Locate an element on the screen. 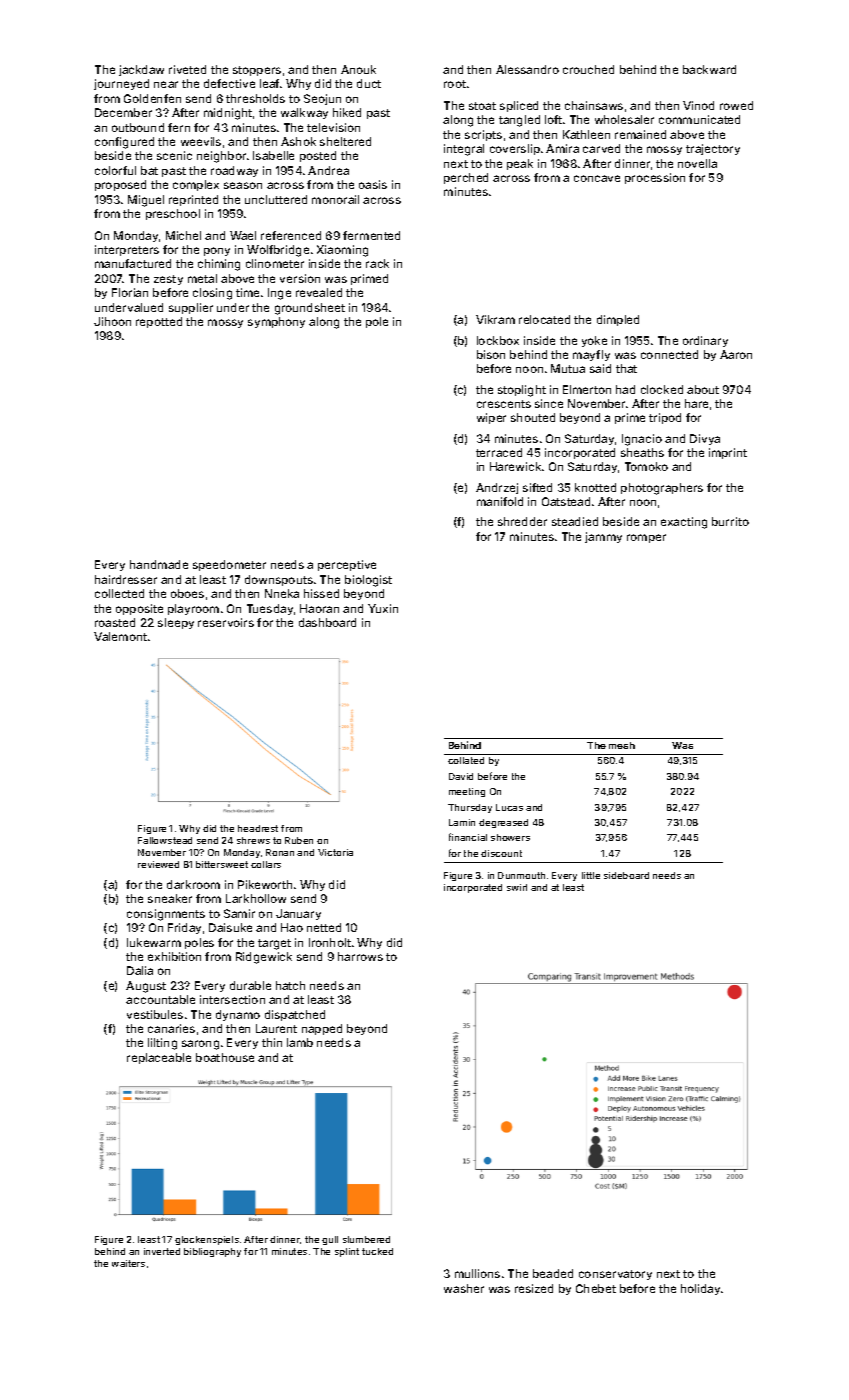 The height and width of the screenshot is (1400, 849). Vinod is located at coordinates (698, 105).
